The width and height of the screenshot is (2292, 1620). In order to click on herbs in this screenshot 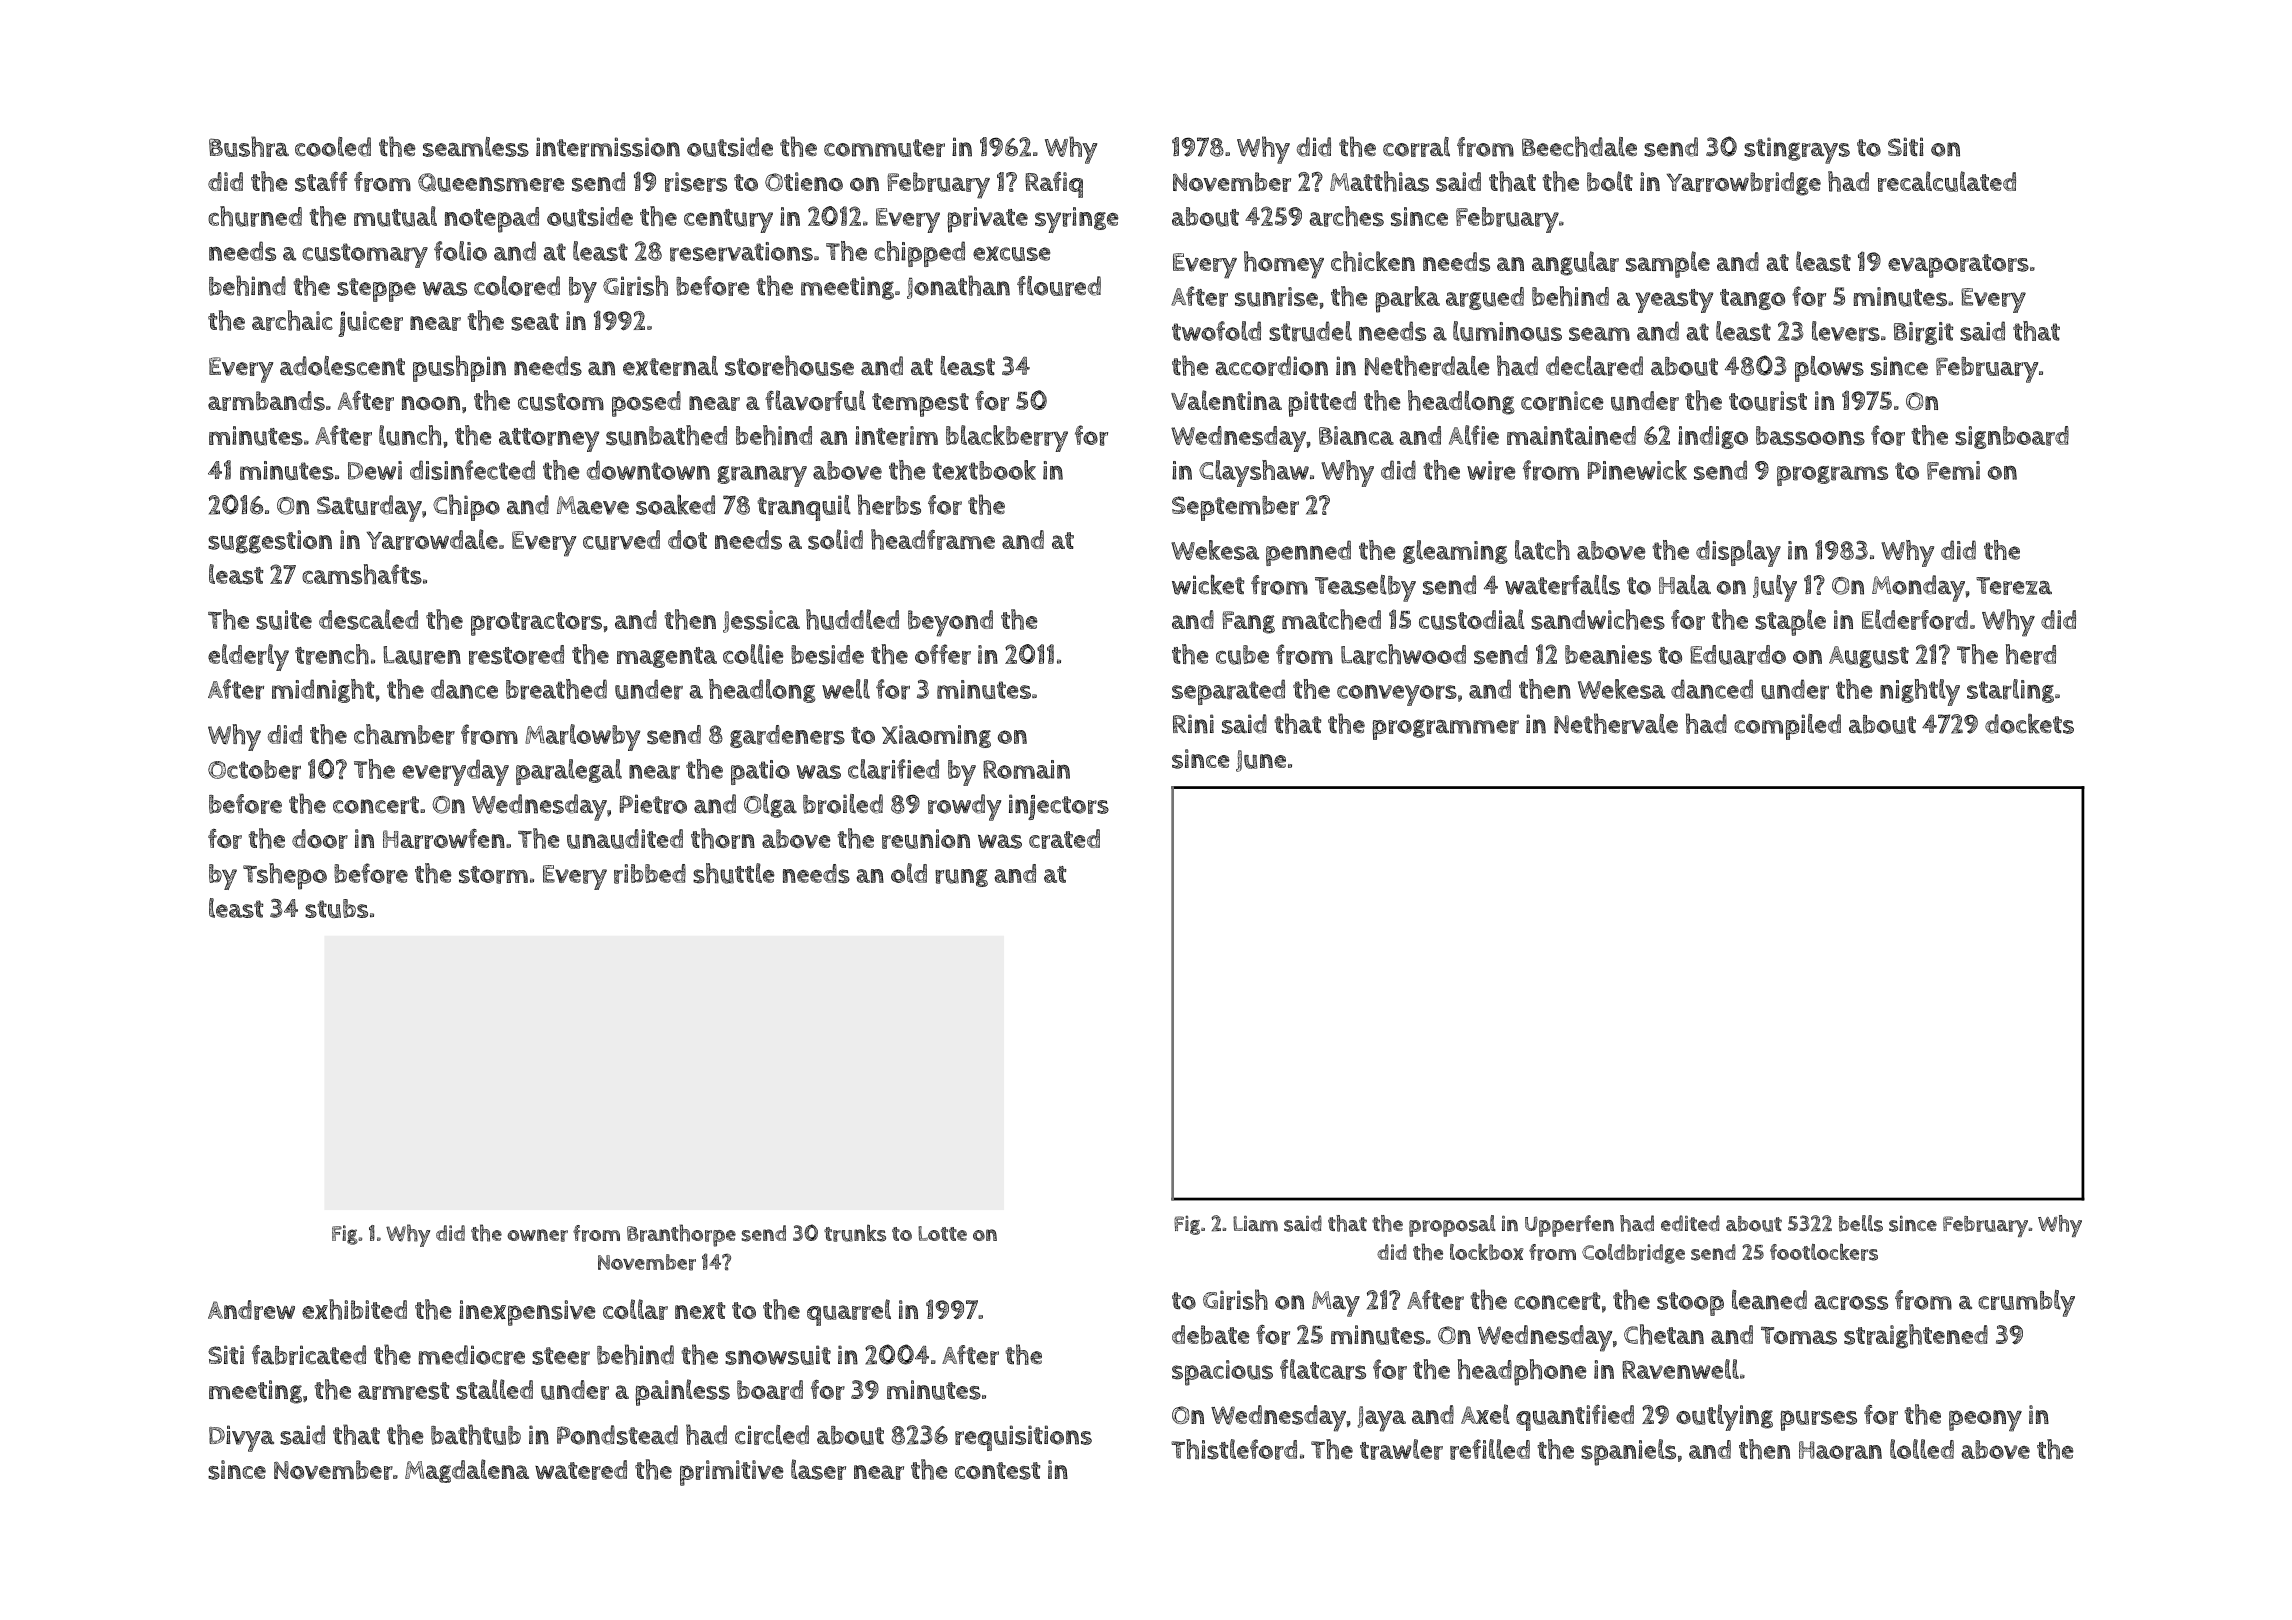, I will do `click(889, 504)`.
